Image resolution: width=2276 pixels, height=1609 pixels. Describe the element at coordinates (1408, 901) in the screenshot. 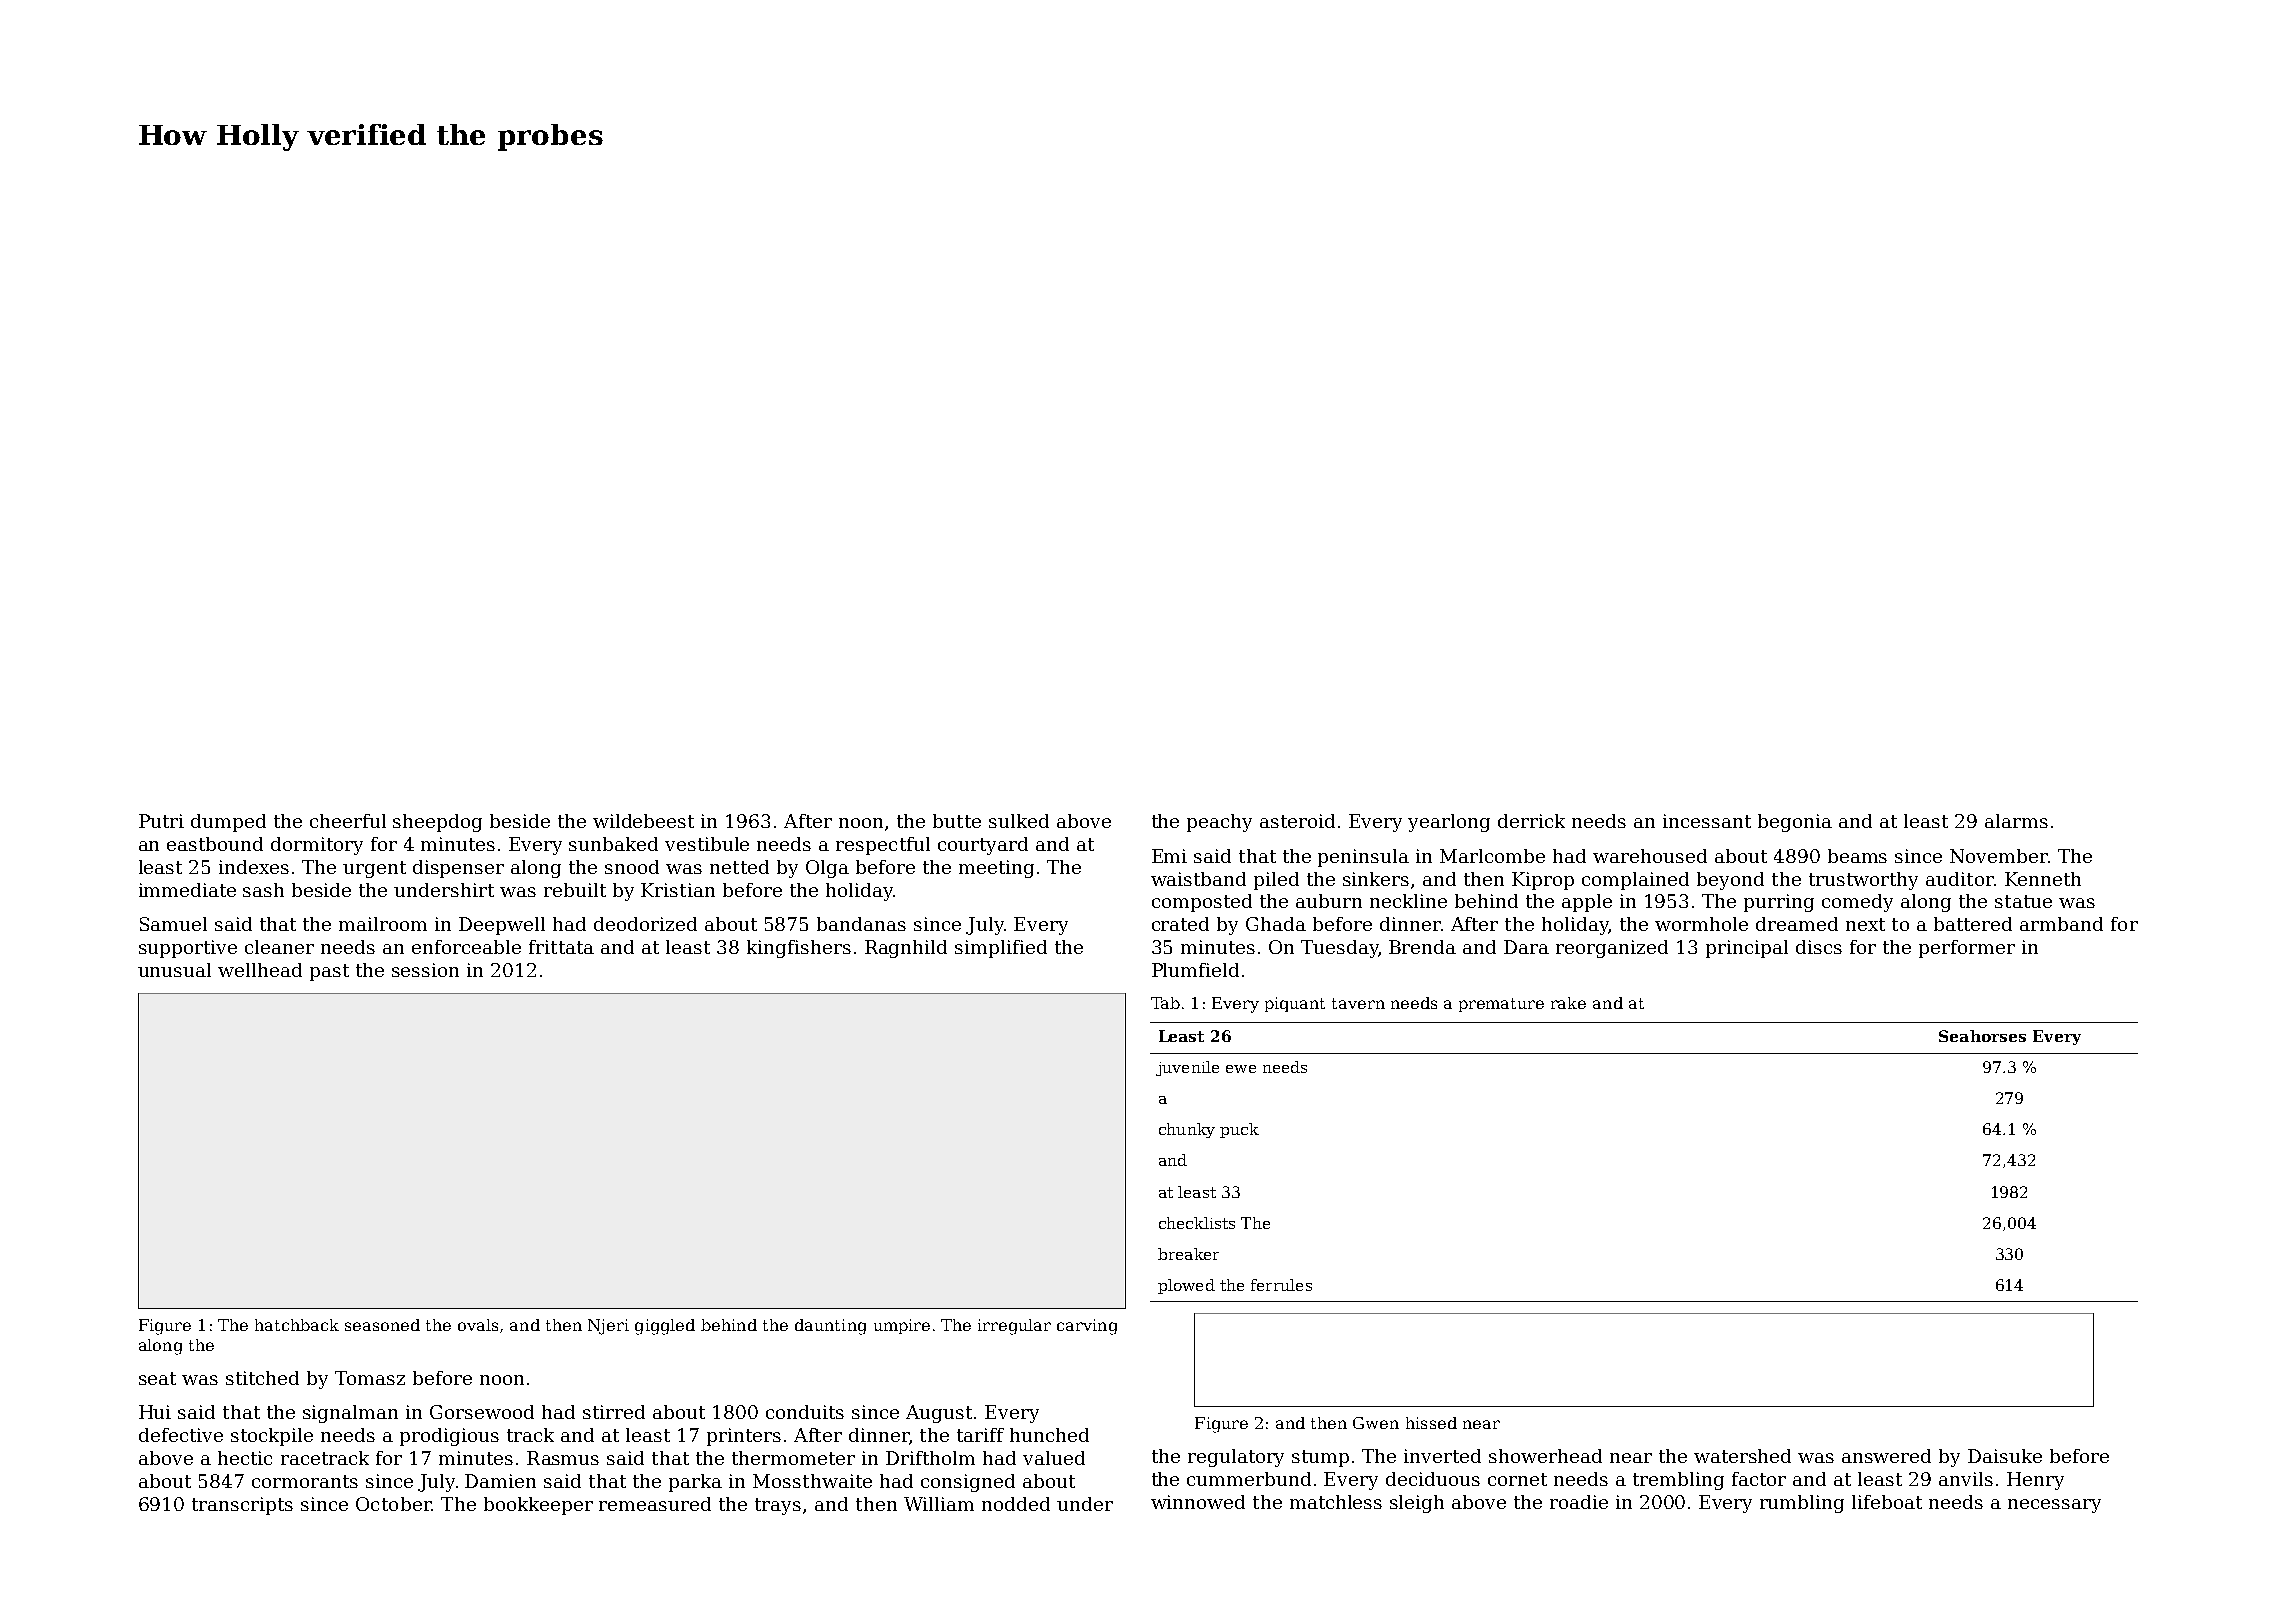

I see `neckline` at that location.
